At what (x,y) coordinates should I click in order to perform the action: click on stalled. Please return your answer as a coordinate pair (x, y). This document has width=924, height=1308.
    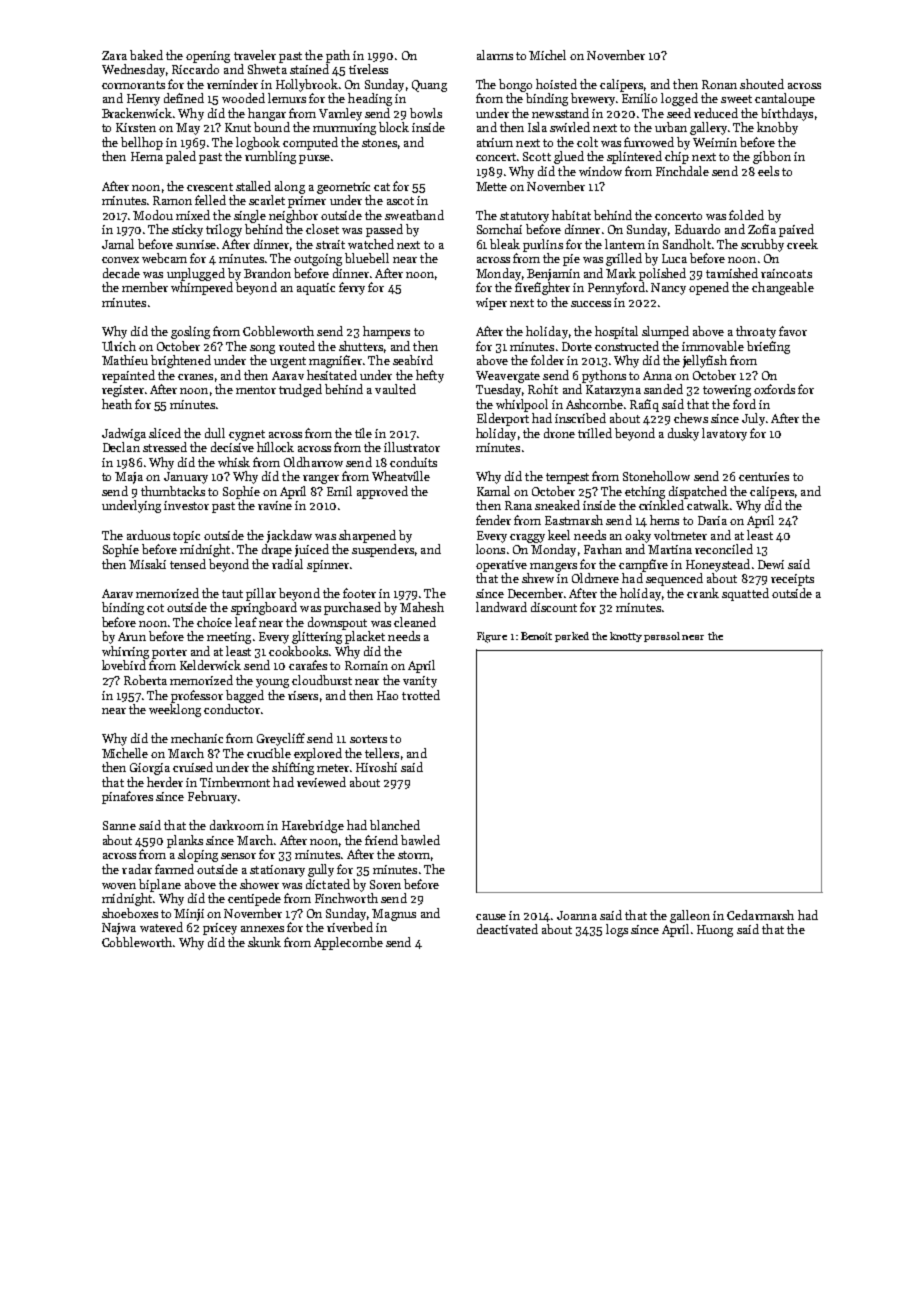
    Looking at the image, I should click on (253, 186).
